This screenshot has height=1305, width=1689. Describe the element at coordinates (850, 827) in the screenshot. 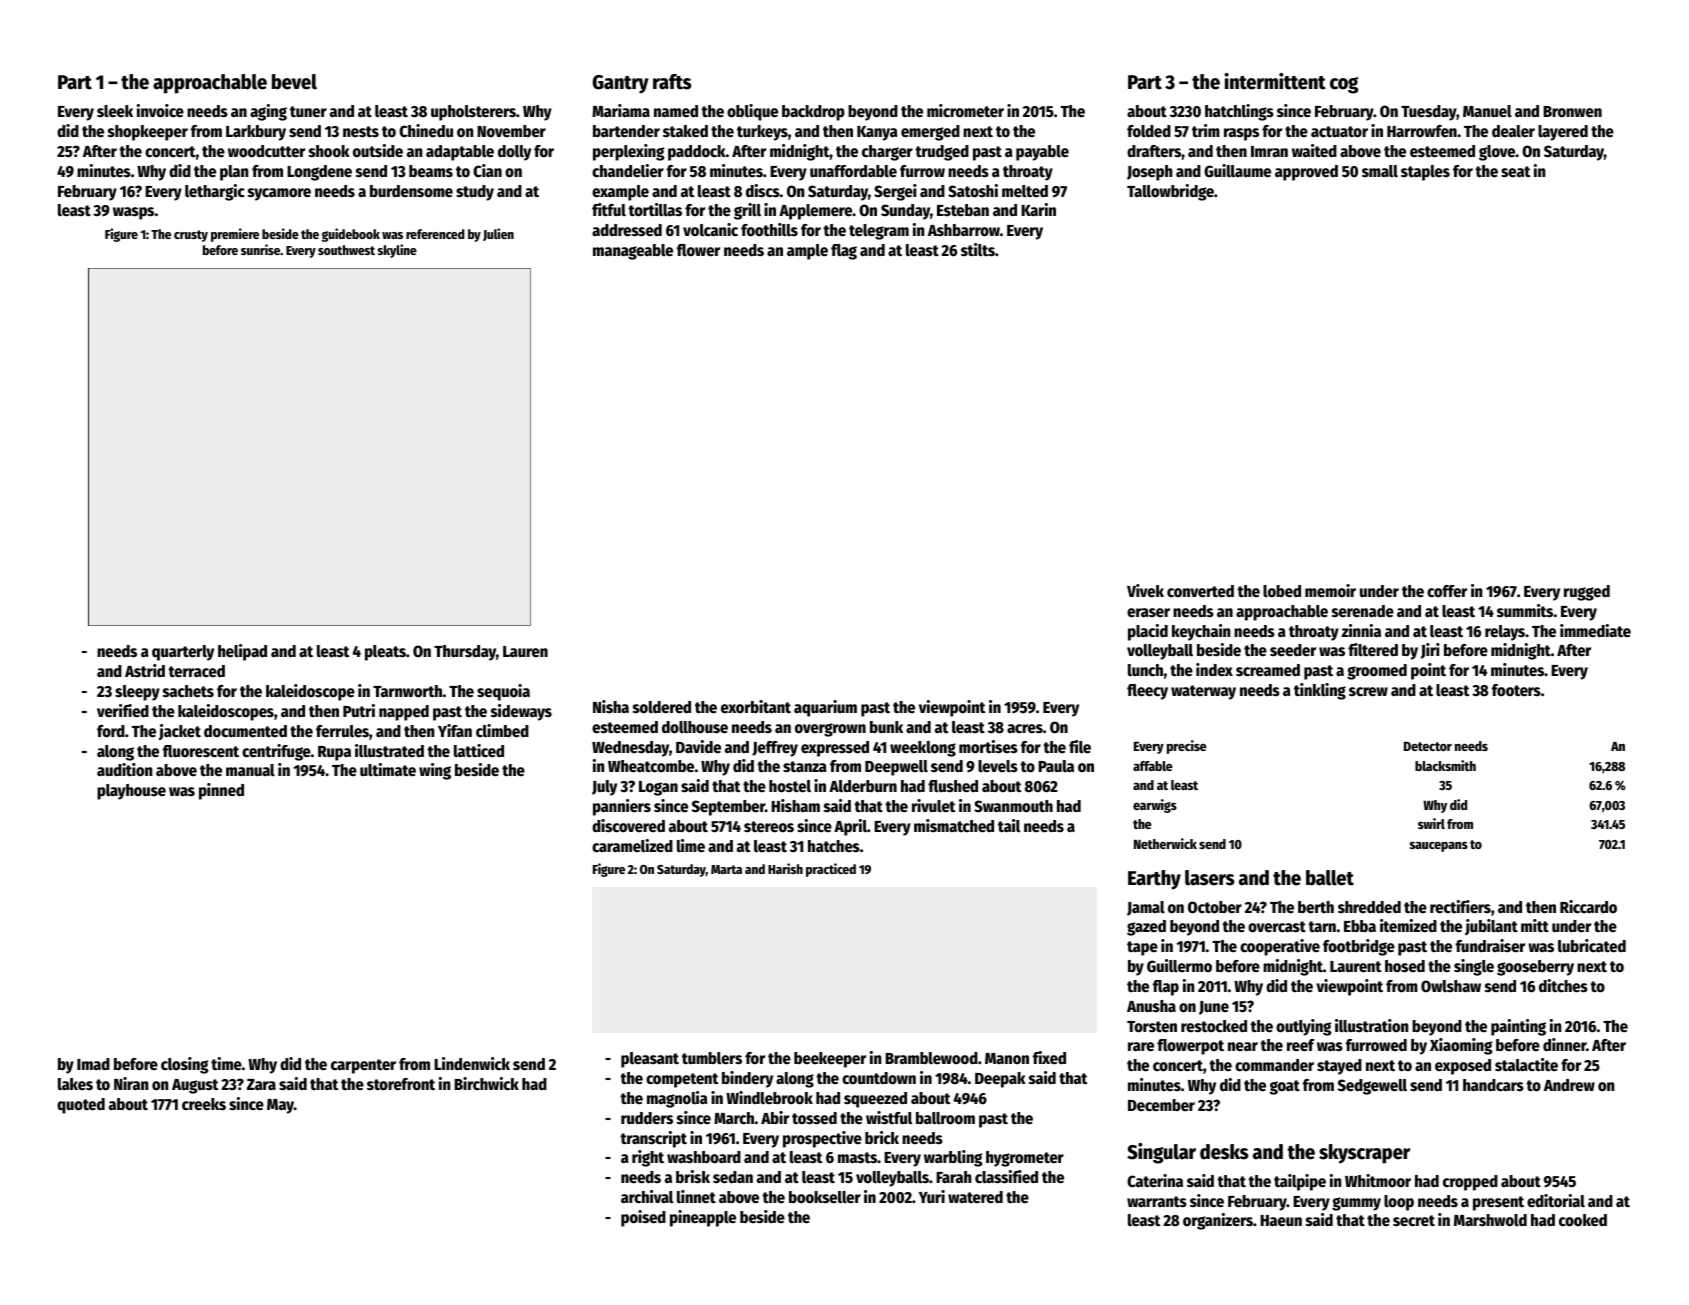

I see `April` at that location.
